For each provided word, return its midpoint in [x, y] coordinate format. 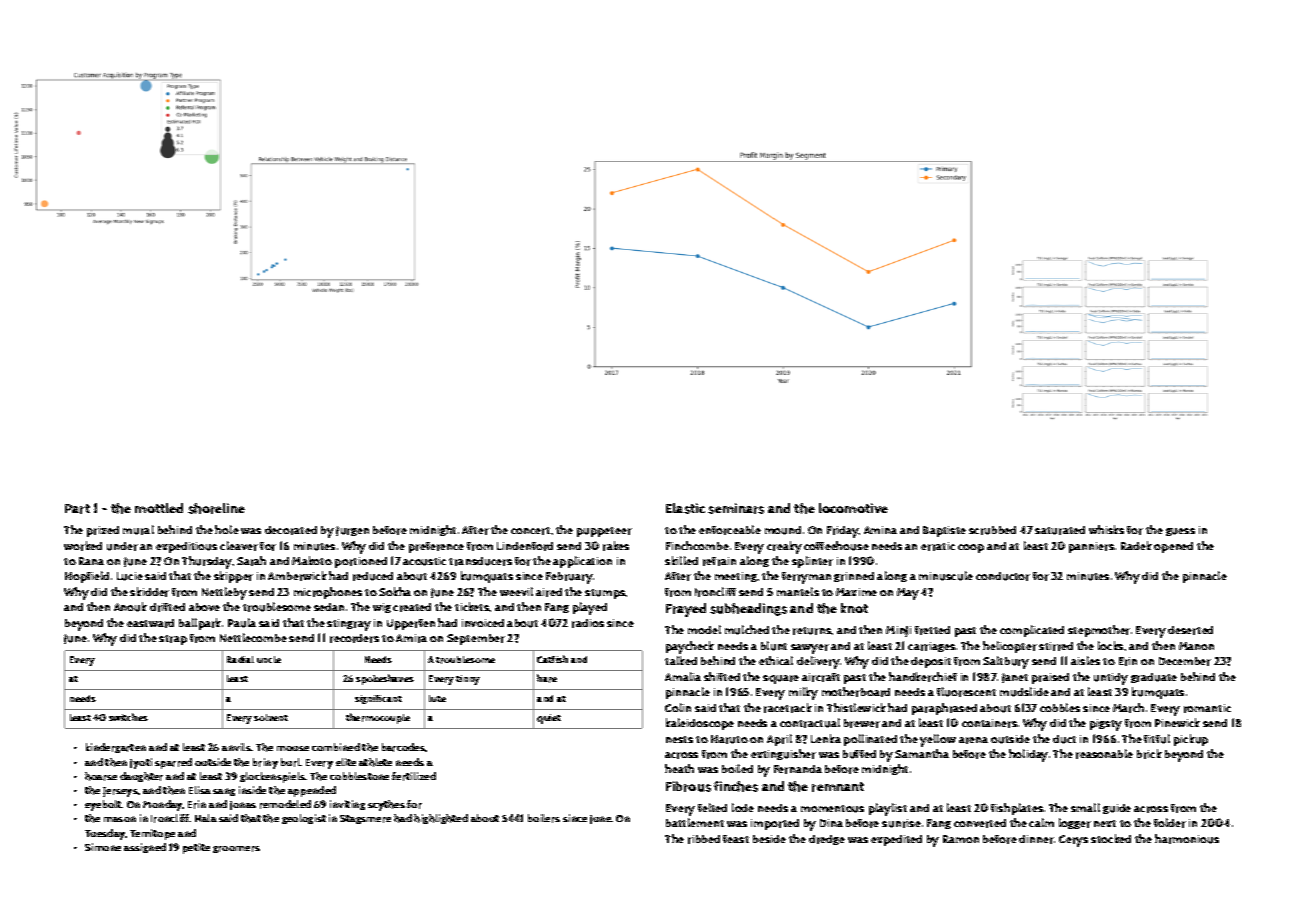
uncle [269, 659]
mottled [159, 508]
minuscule [946, 576]
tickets [472, 606]
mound [783, 530]
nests [679, 739]
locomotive [853, 508]
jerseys [120, 792]
